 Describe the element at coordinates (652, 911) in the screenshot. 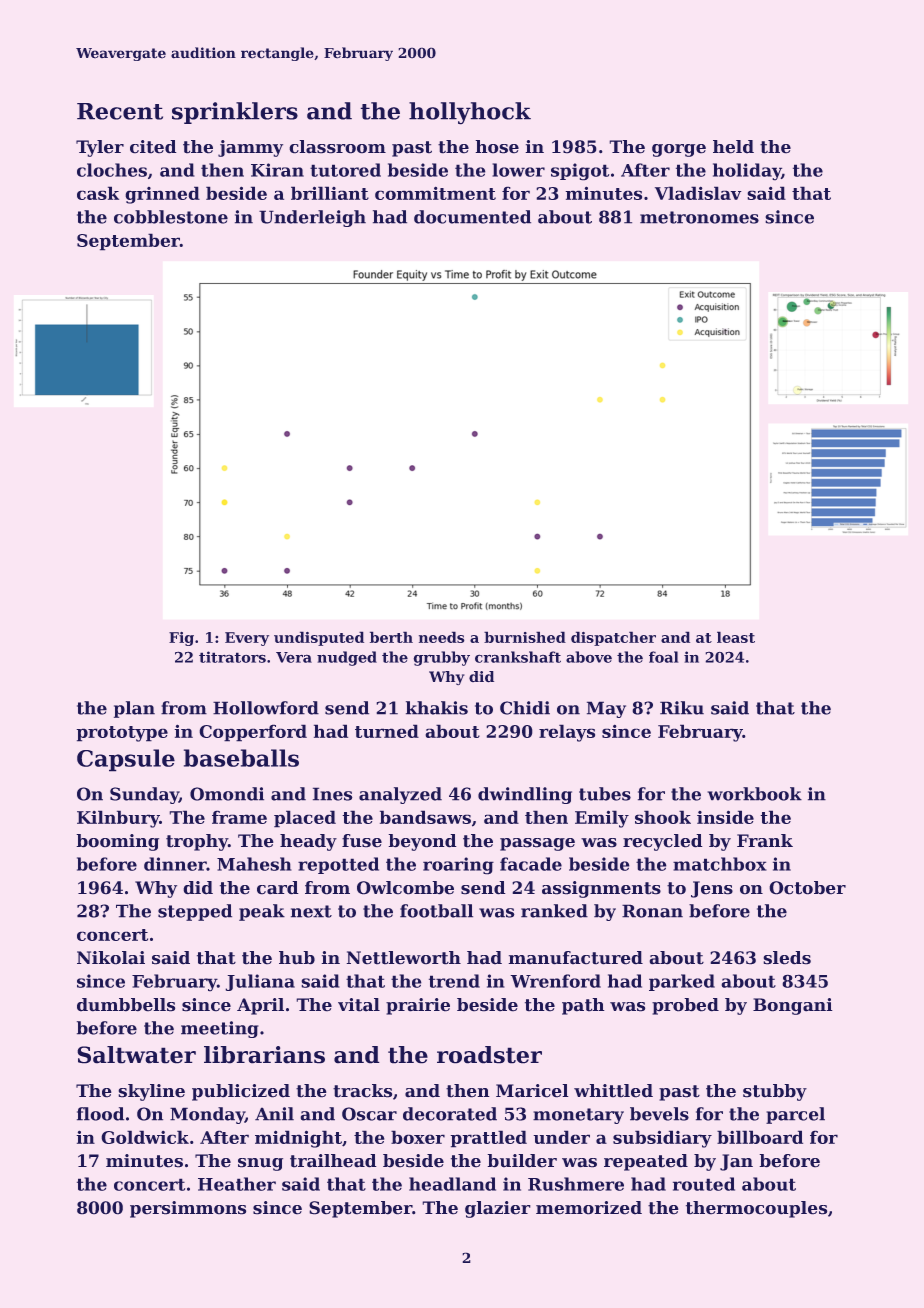

I see `Ronan` at that location.
